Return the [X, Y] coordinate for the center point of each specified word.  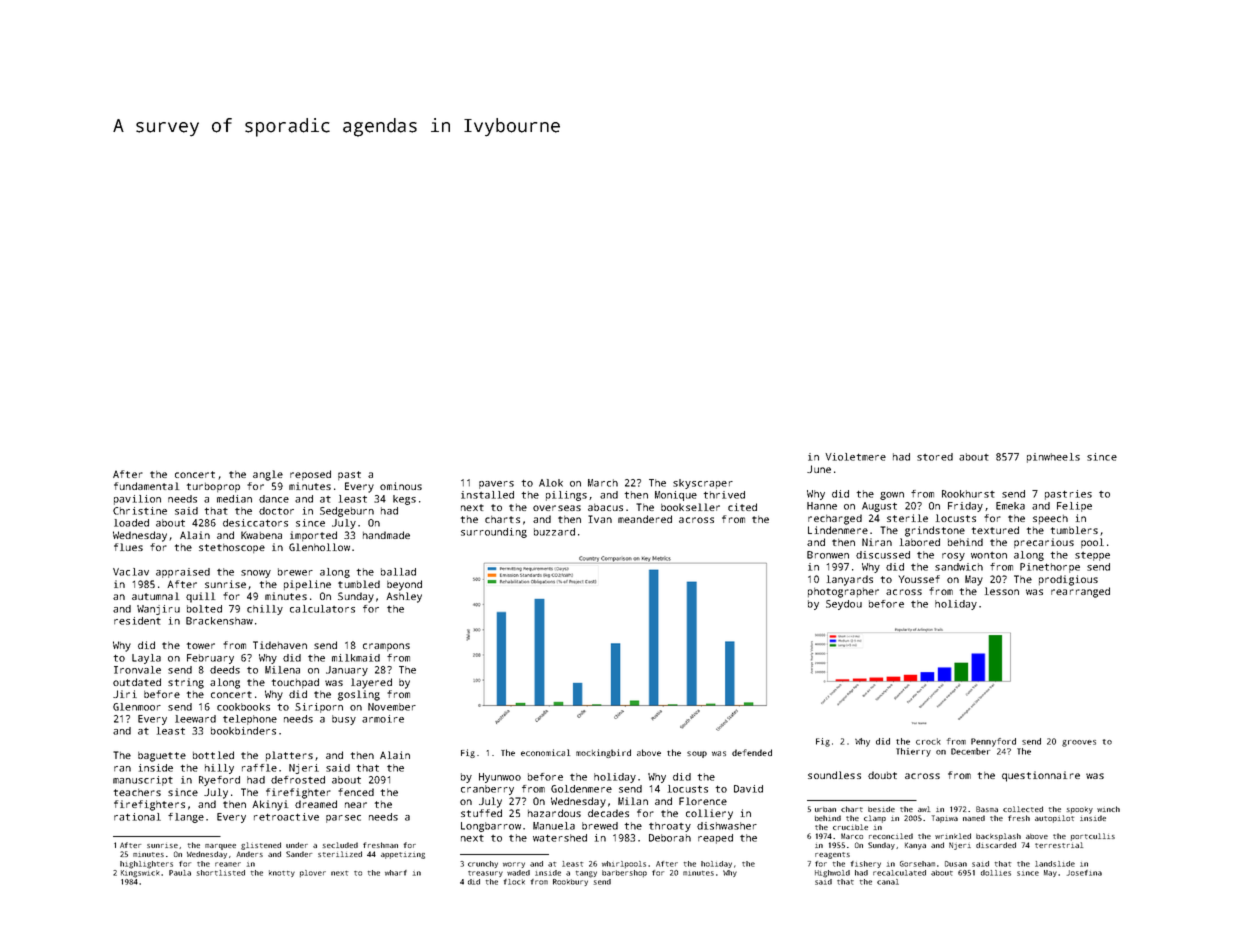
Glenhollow [319, 547]
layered [371, 683]
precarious [1044, 543]
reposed [310, 475]
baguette [162, 757]
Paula [180, 873]
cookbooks [243, 707]
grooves [1079, 743]
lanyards [850, 580]
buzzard [554, 532]
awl [924, 809]
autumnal [155, 596]
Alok [551, 483]
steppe [1092, 556]
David [748, 789]
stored [935, 457]
